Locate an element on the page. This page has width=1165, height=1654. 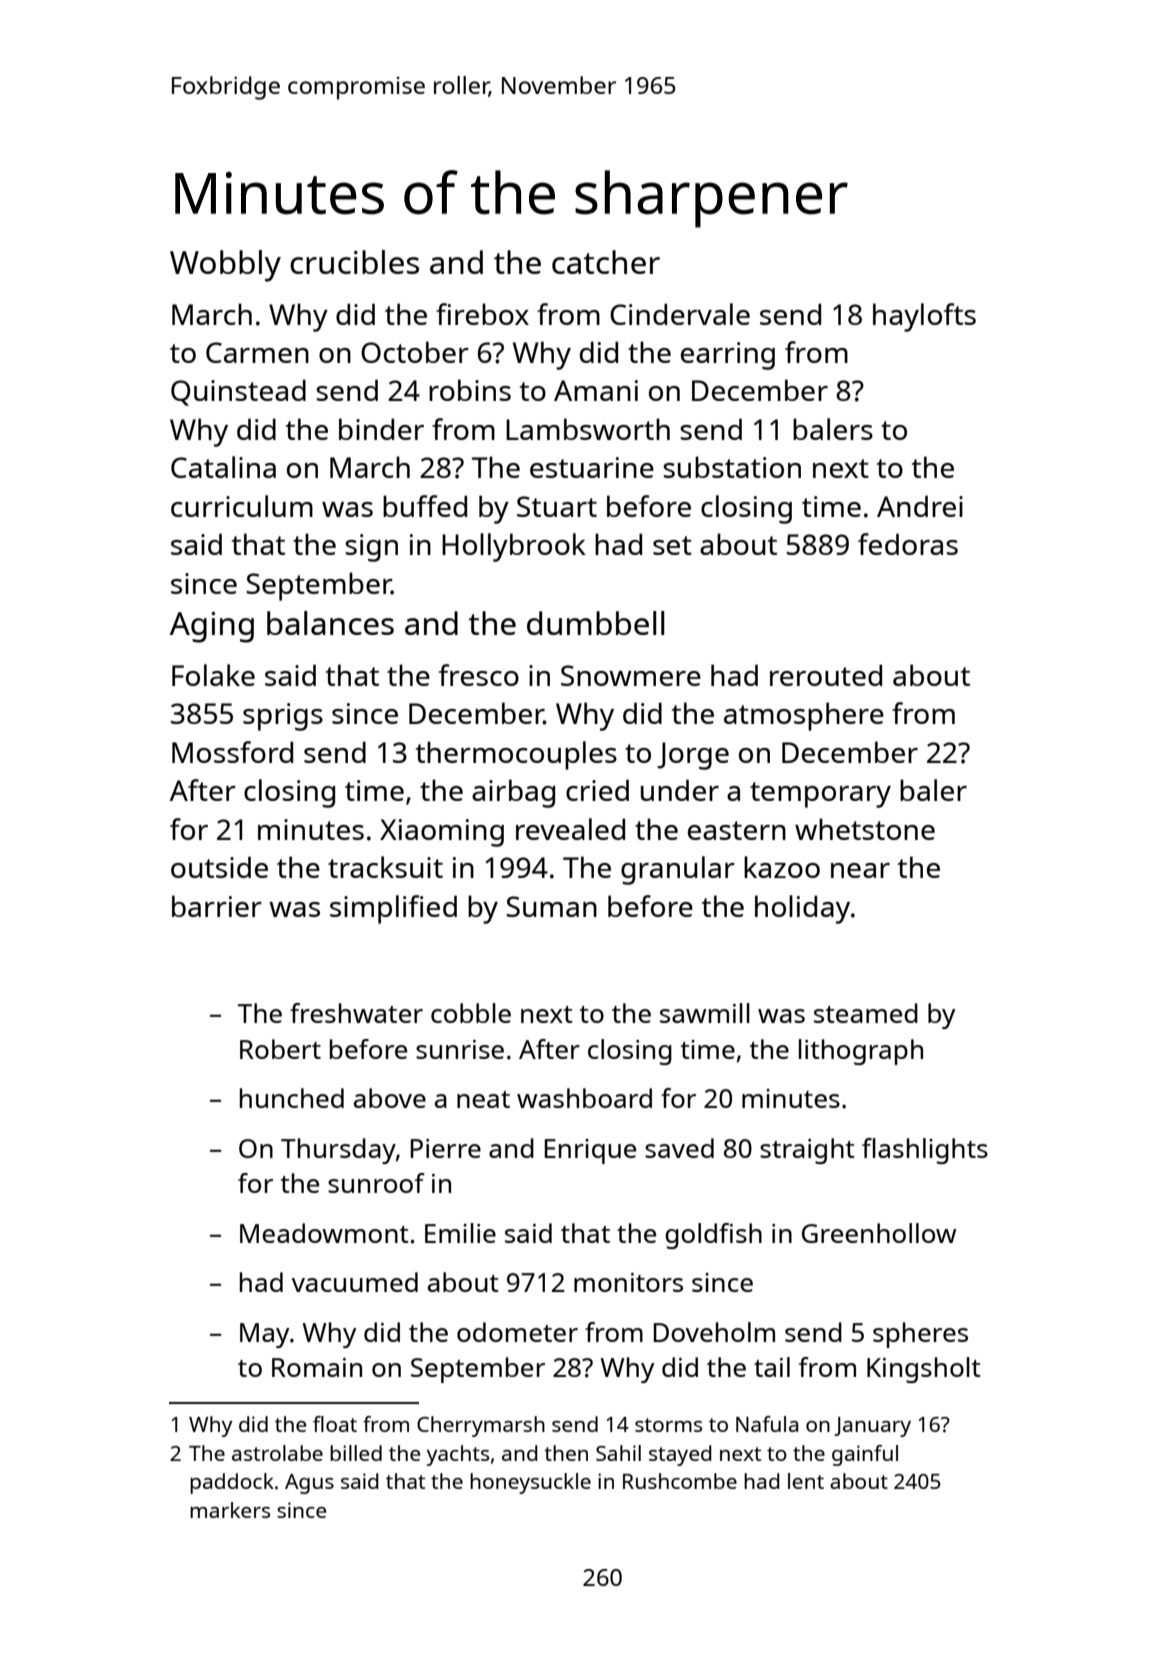
honeysuckle is located at coordinates (530, 1483).
